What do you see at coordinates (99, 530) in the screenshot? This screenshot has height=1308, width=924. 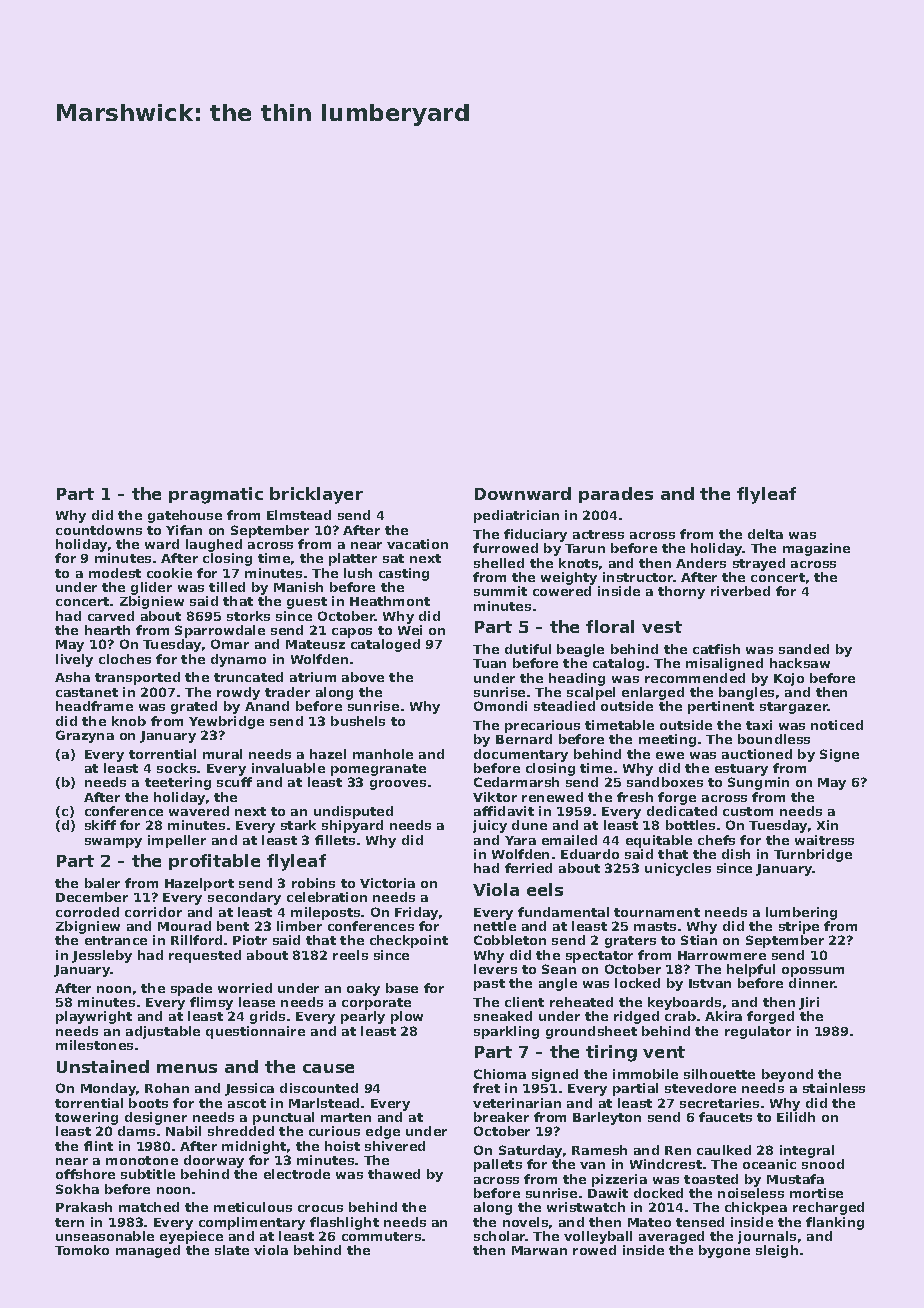 I see `countdowns` at bounding box center [99, 530].
